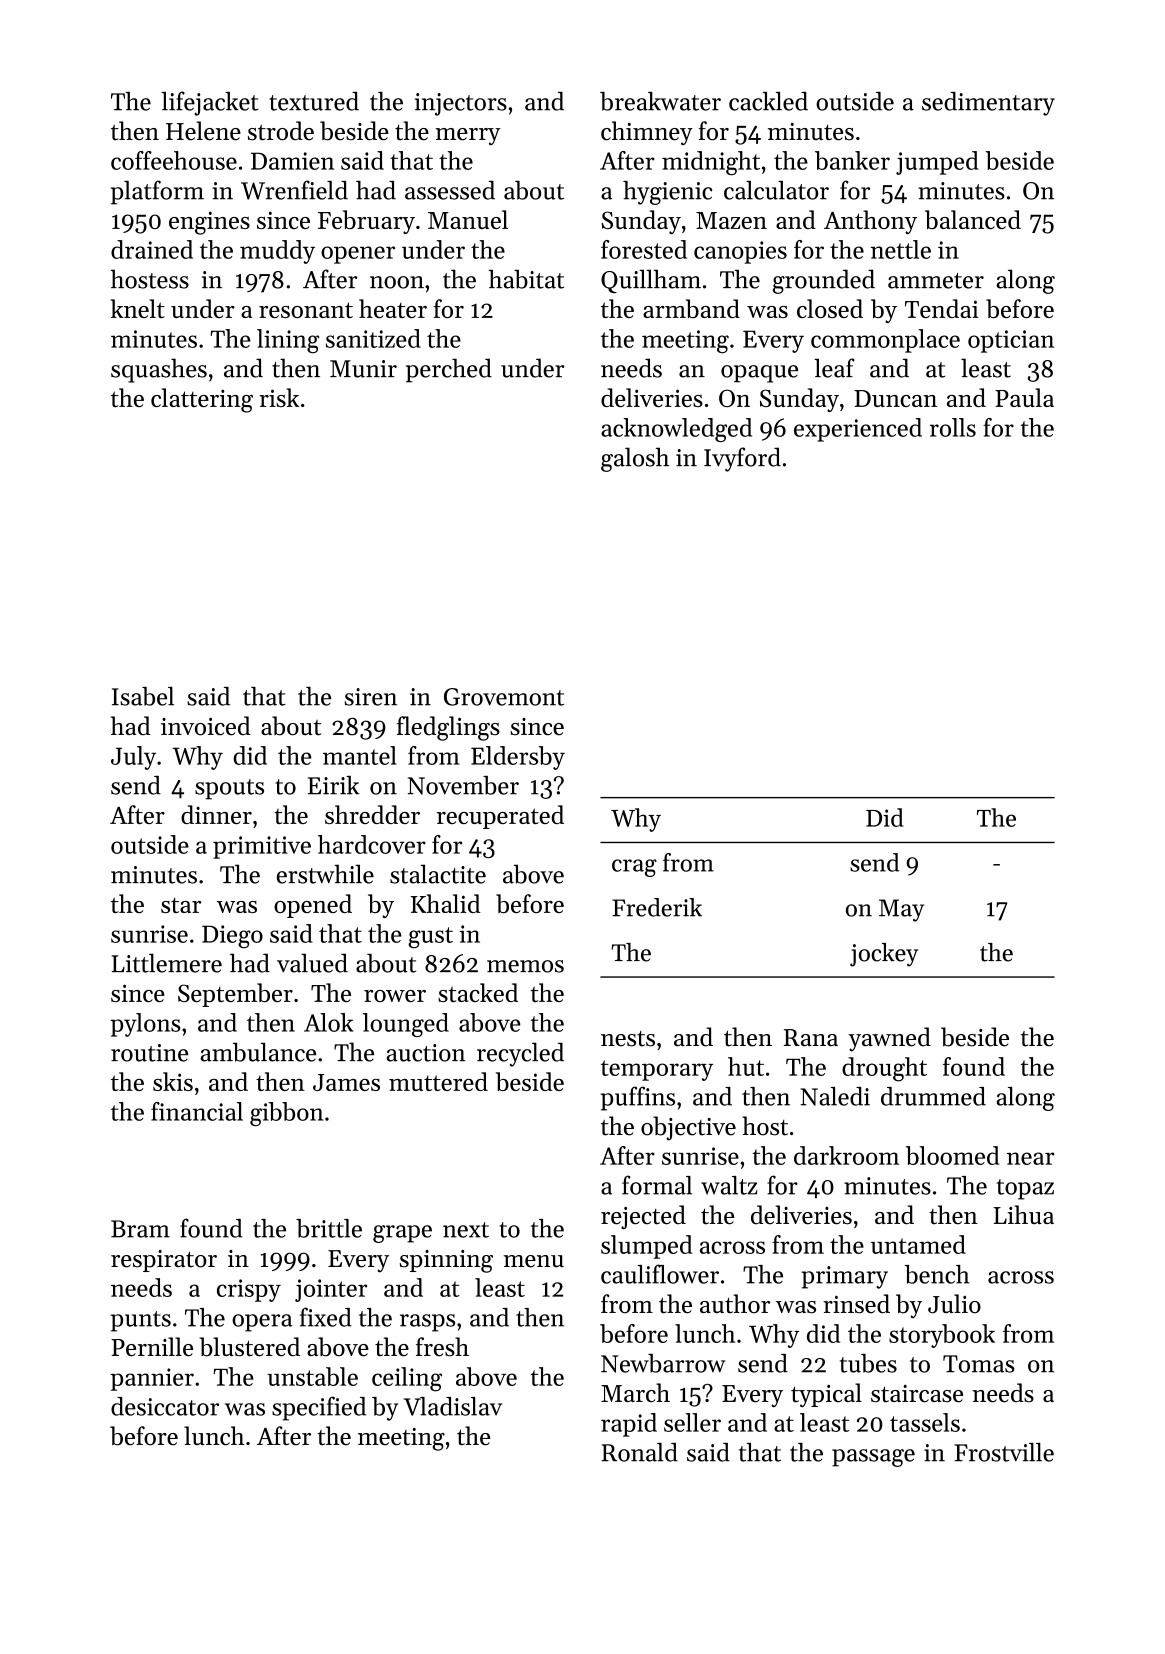 The image size is (1165, 1654). I want to click on Frederik, so click(657, 907).
